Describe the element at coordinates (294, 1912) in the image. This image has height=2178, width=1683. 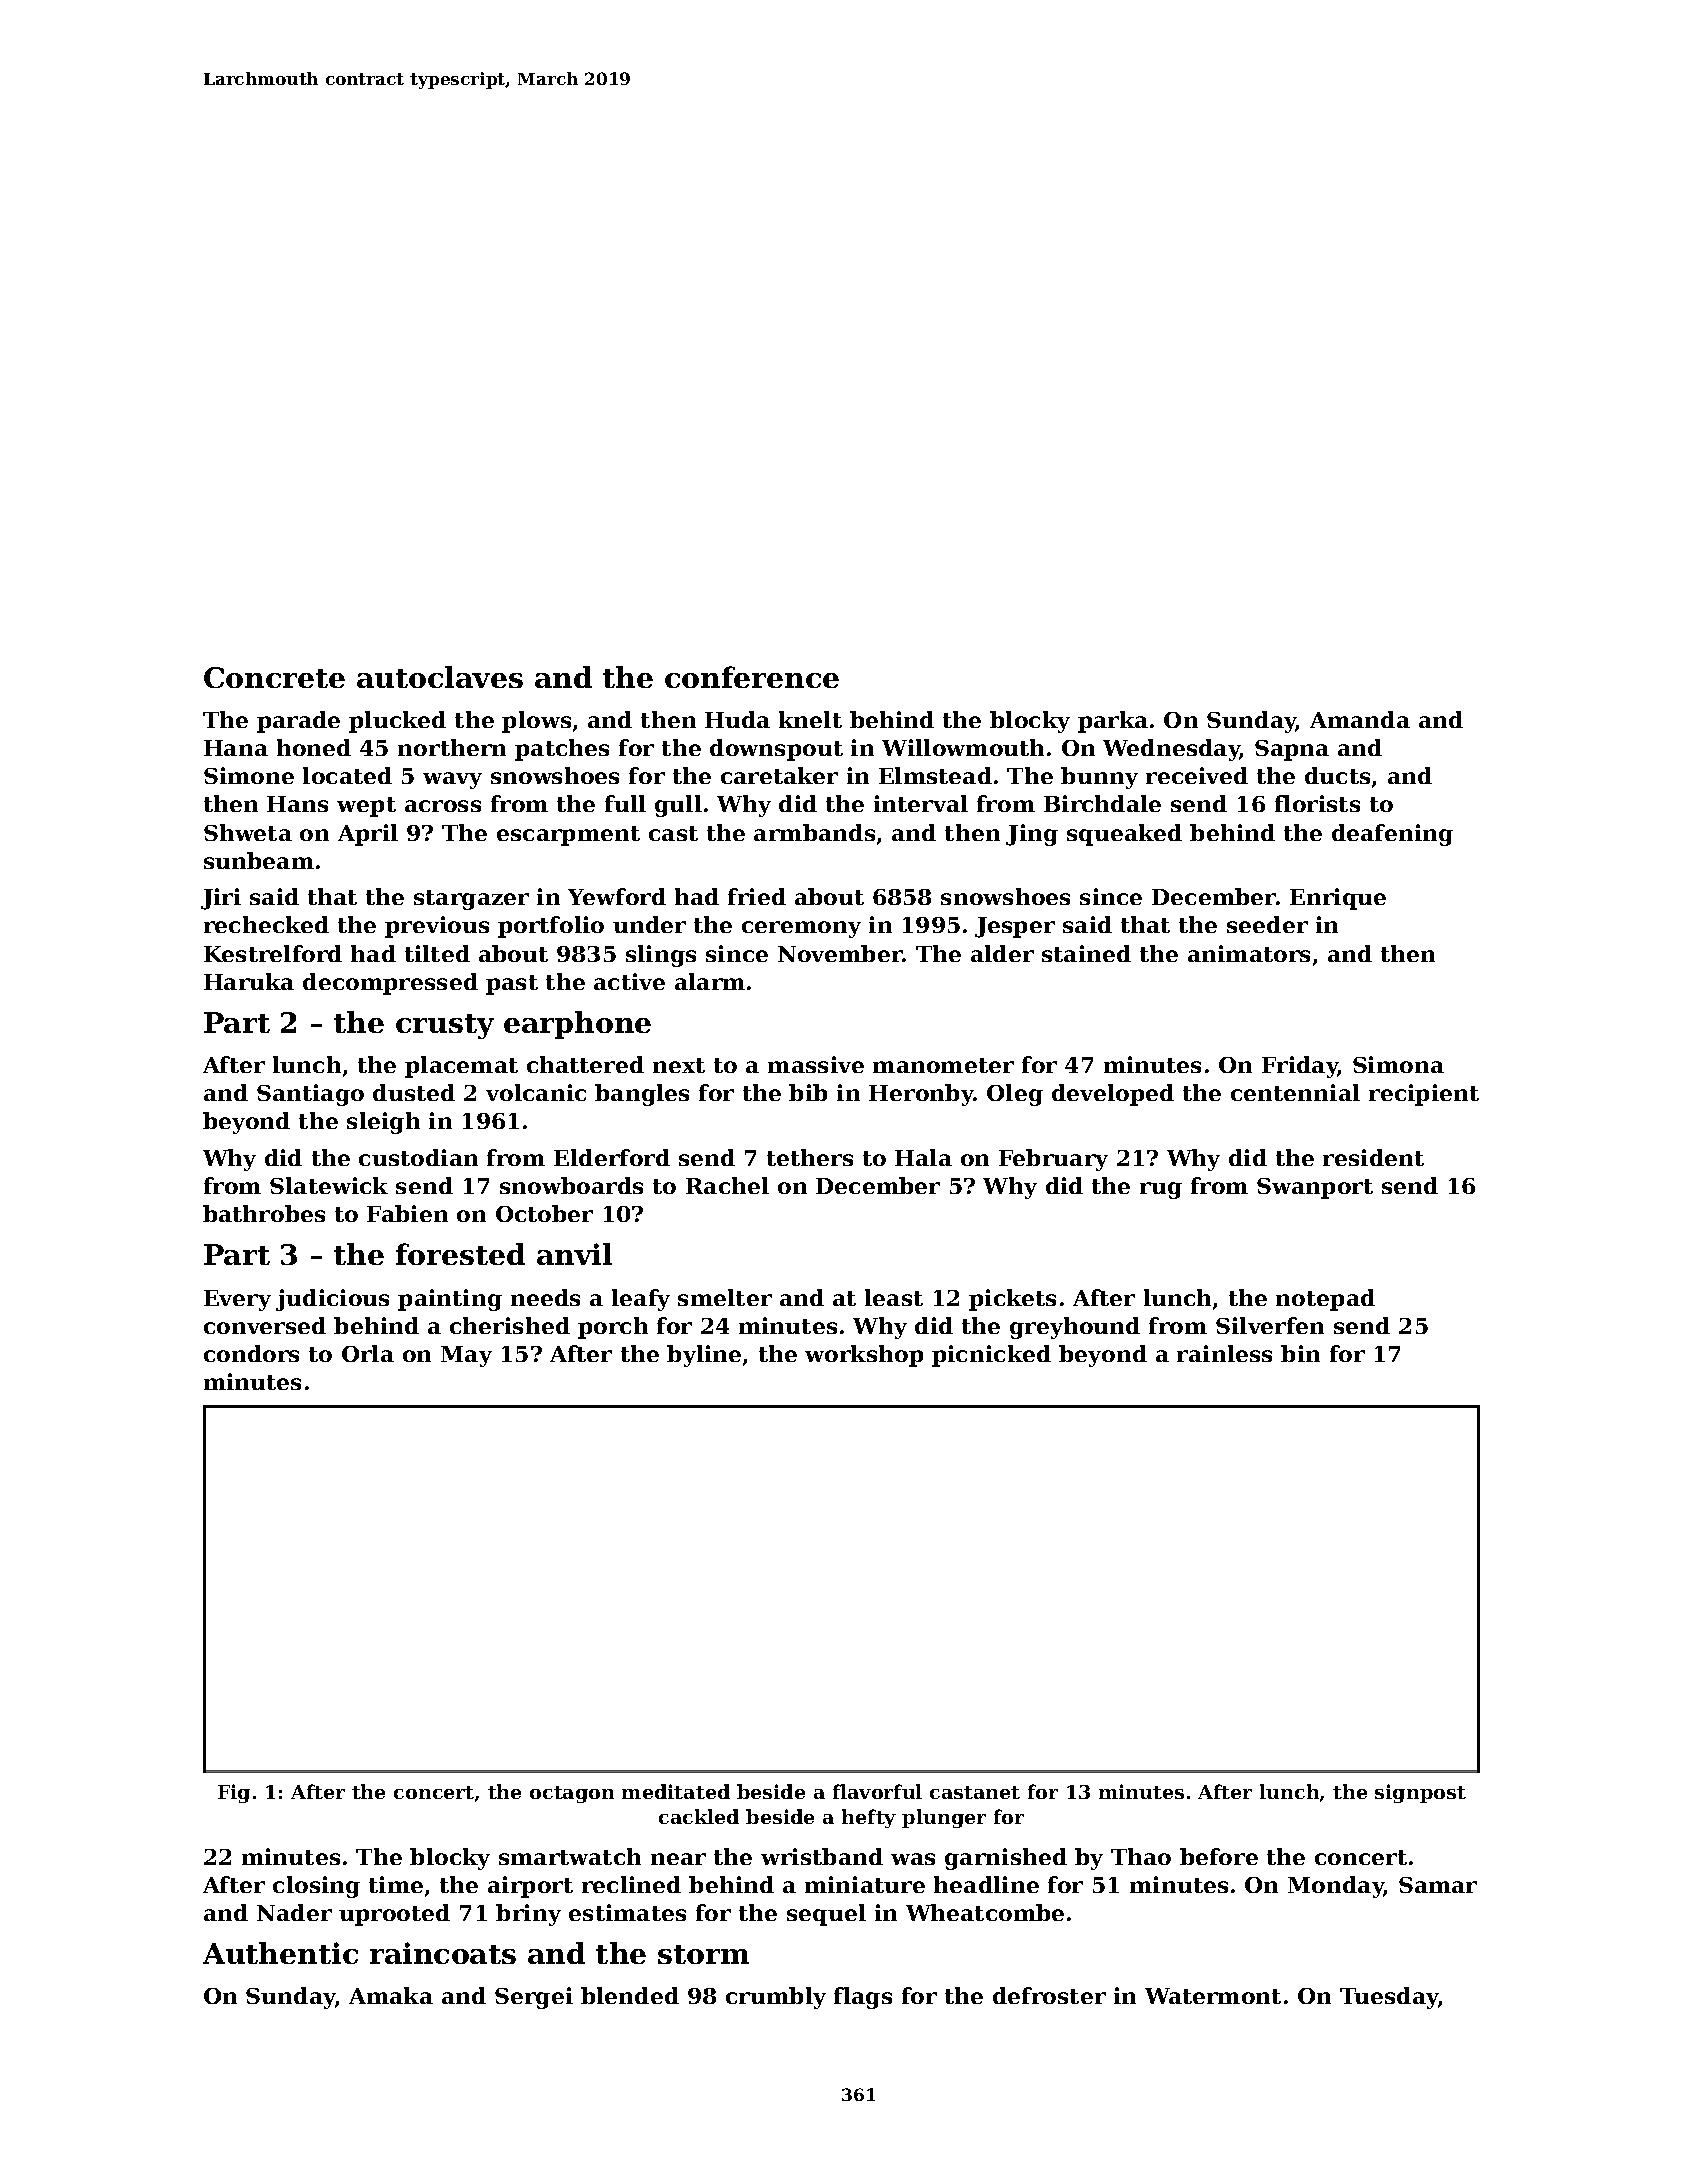
I see `Nader` at that location.
